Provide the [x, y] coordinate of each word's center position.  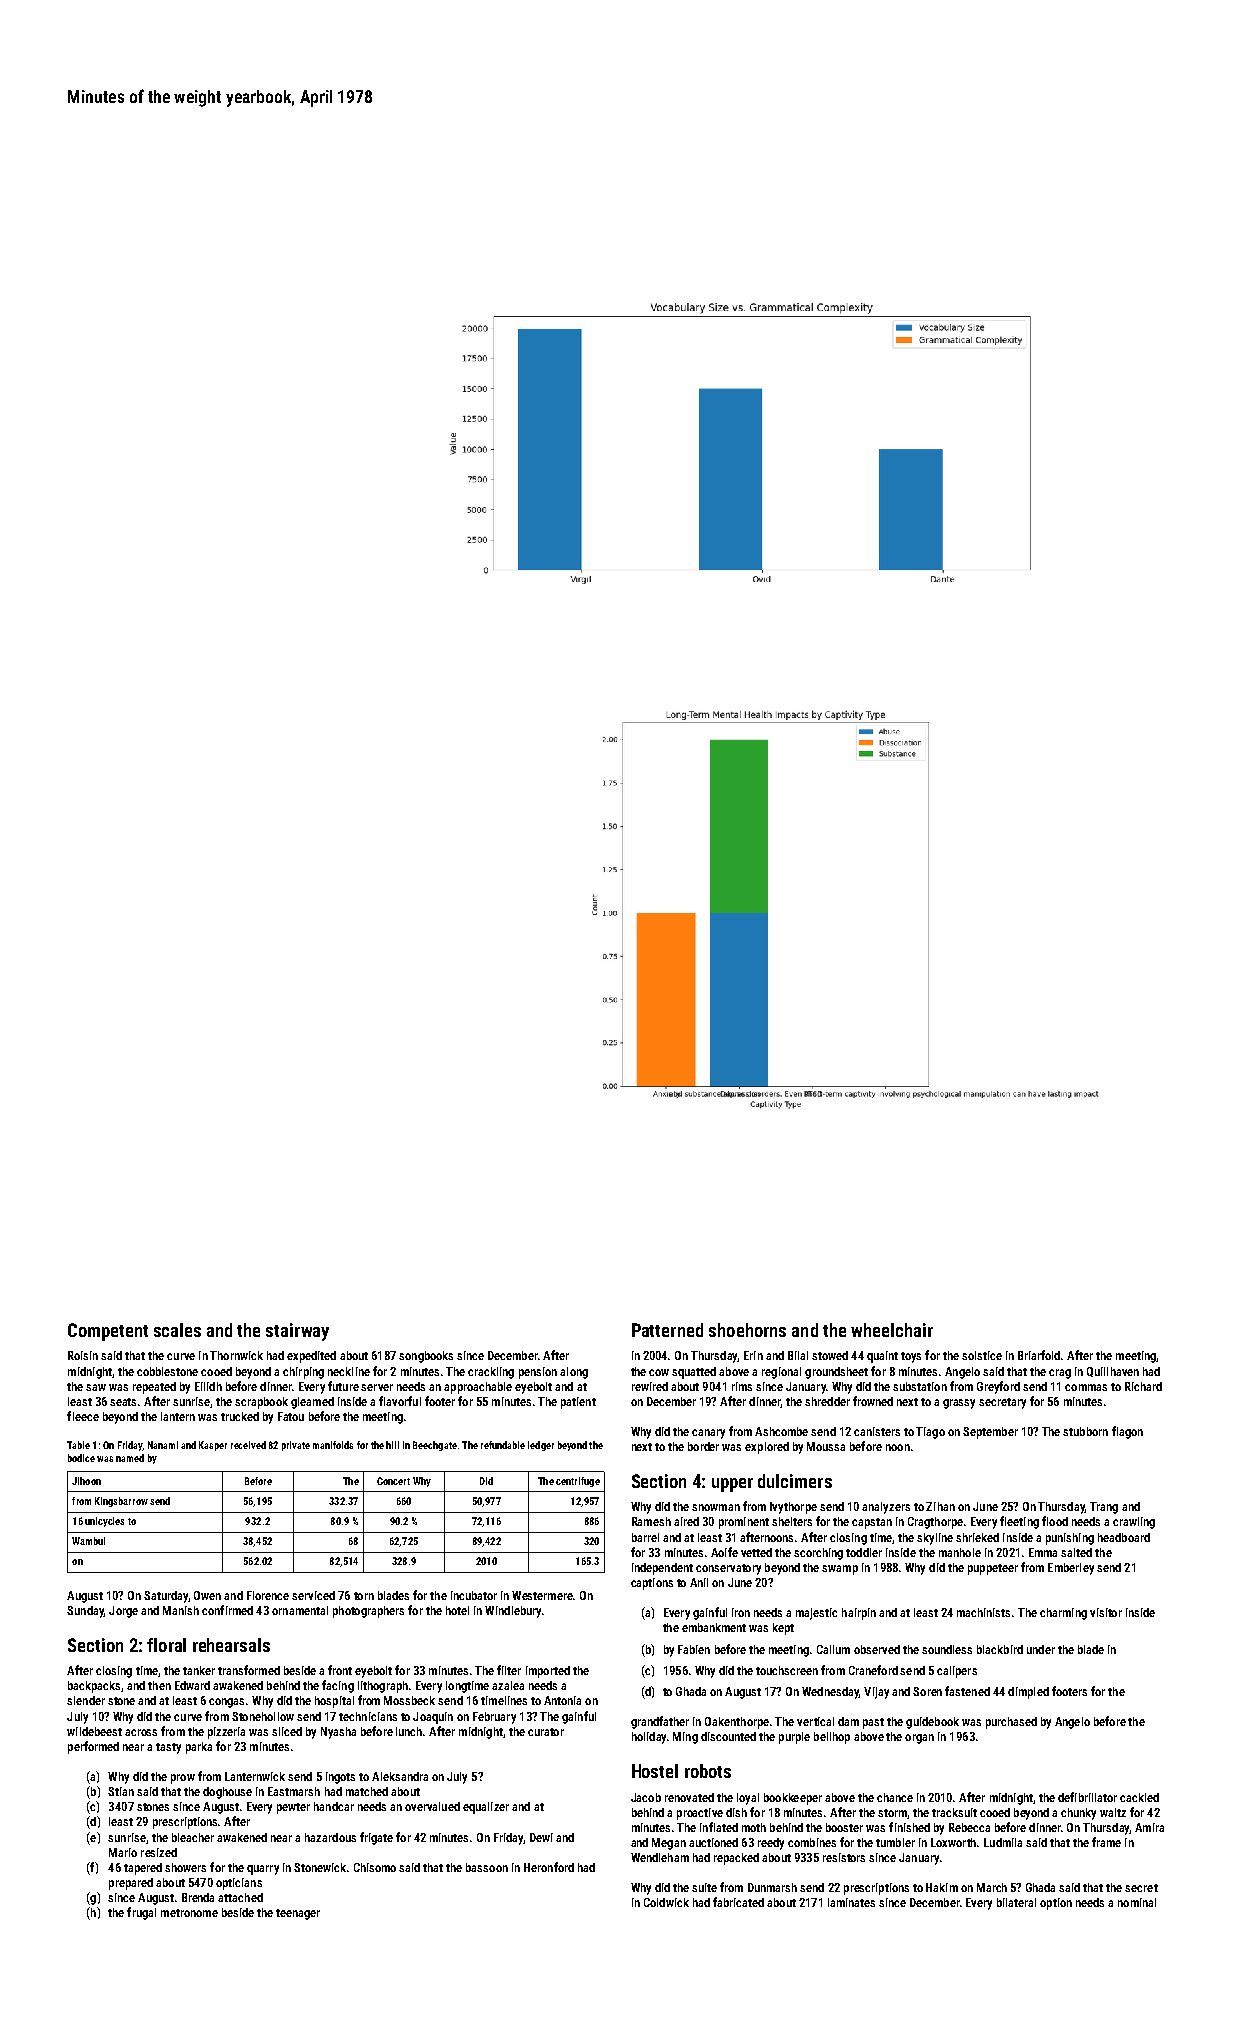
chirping [303, 1373]
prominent [744, 1523]
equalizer [486, 1808]
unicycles [104, 1522]
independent [662, 1569]
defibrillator [1087, 1797]
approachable [478, 1388]
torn [364, 1596]
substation [920, 1386]
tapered [143, 1869]
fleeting [1019, 1522]
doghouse [227, 1793]
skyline [935, 1539]
